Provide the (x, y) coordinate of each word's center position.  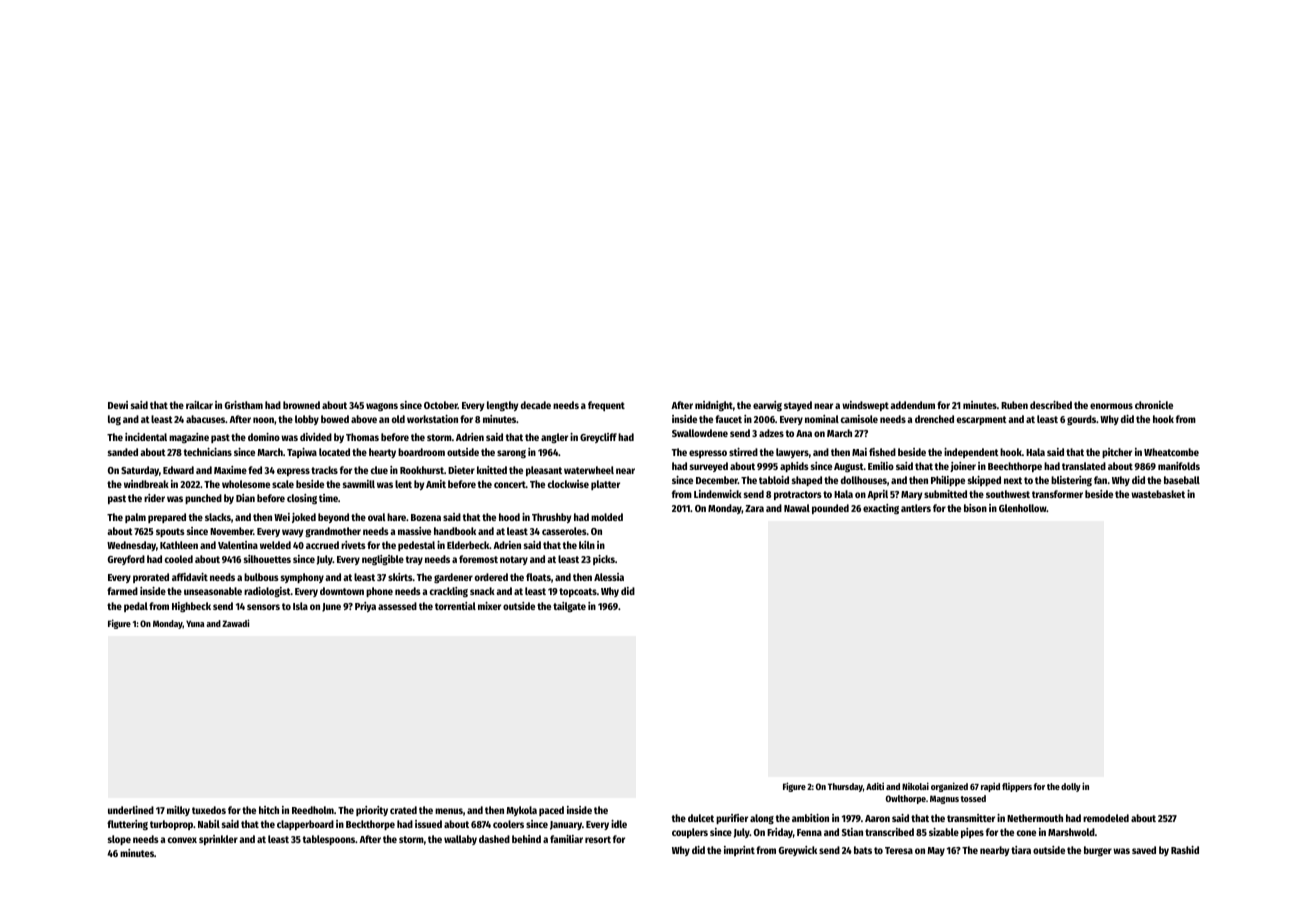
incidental (146, 437)
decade (536, 405)
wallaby (460, 840)
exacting (881, 509)
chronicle (1154, 405)
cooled (179, 559)
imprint (739, 851)
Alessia (609, 577)
